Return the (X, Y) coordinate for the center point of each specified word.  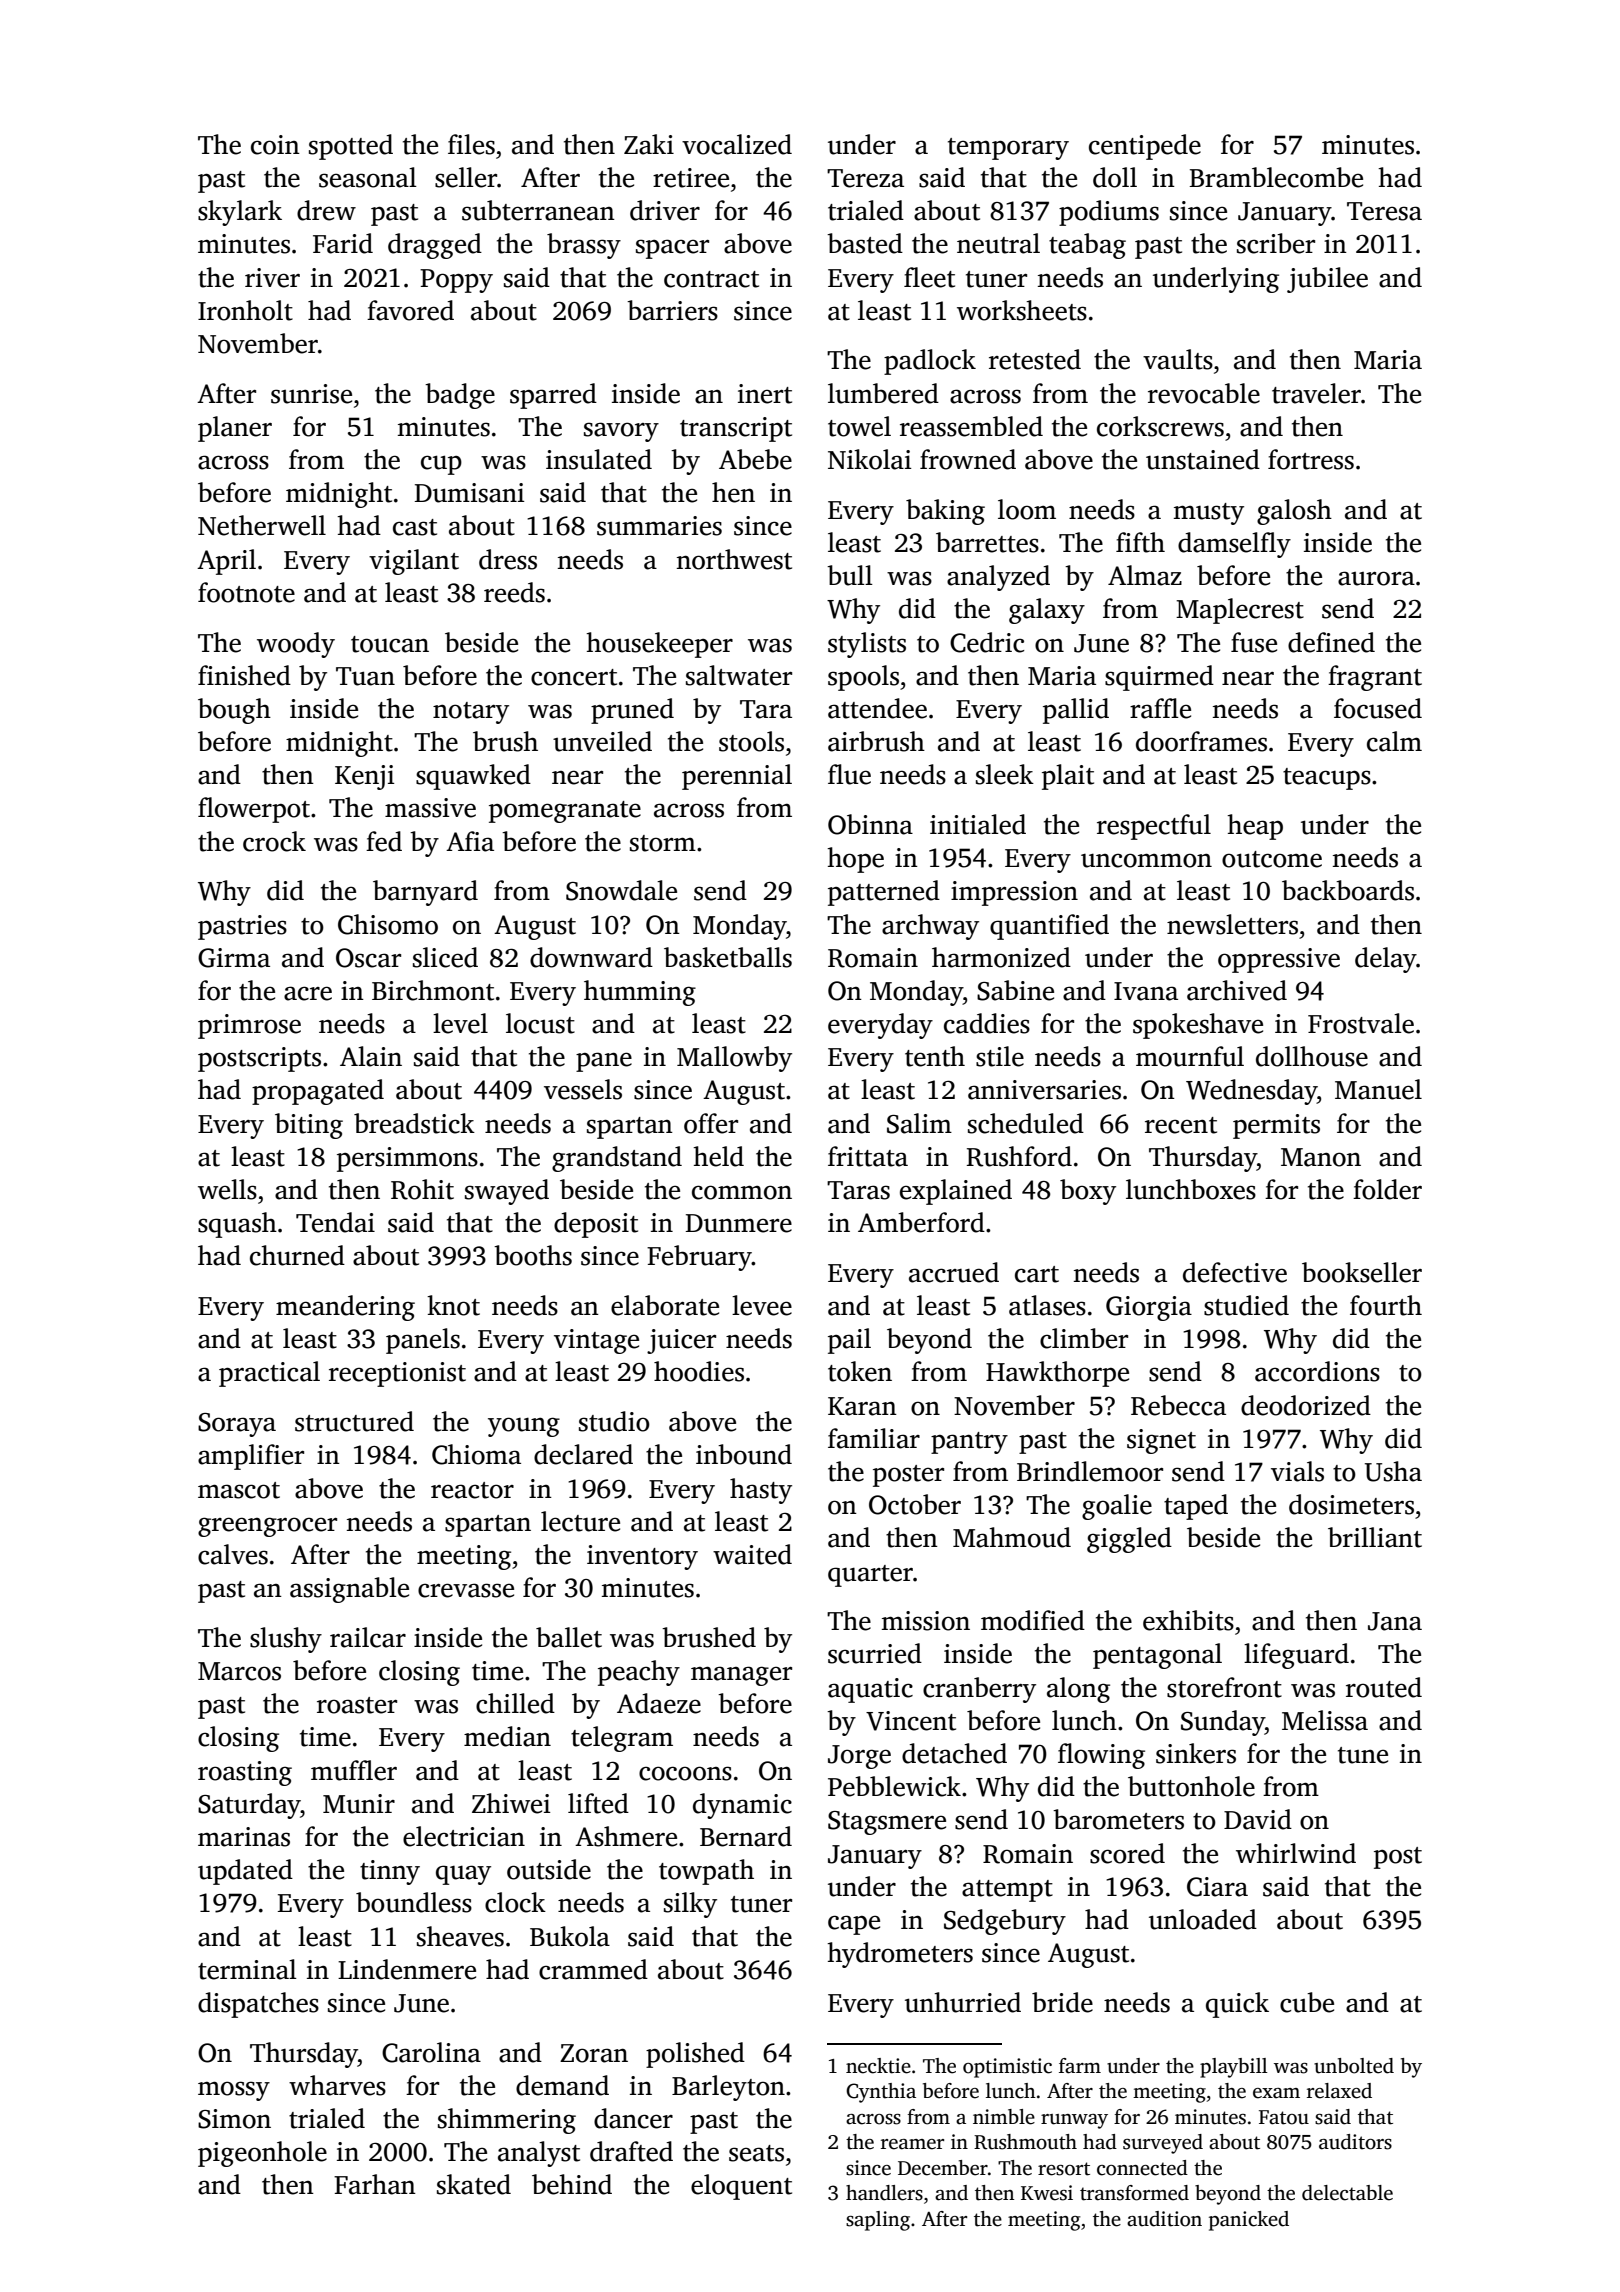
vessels (583, 1089)
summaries (659, 526)
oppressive (1279, 960)
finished (244, 675)
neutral (998, 243)
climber (1084, 1338)
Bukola (570, 1936)
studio (614, 1421)
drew (326, 210)
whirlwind (1296, 1853)
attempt (1007, 1891)
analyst (539, 2154)
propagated (318, 1092)
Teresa (1384, 211)
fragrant (1375, 678)
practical (269, 1374)
